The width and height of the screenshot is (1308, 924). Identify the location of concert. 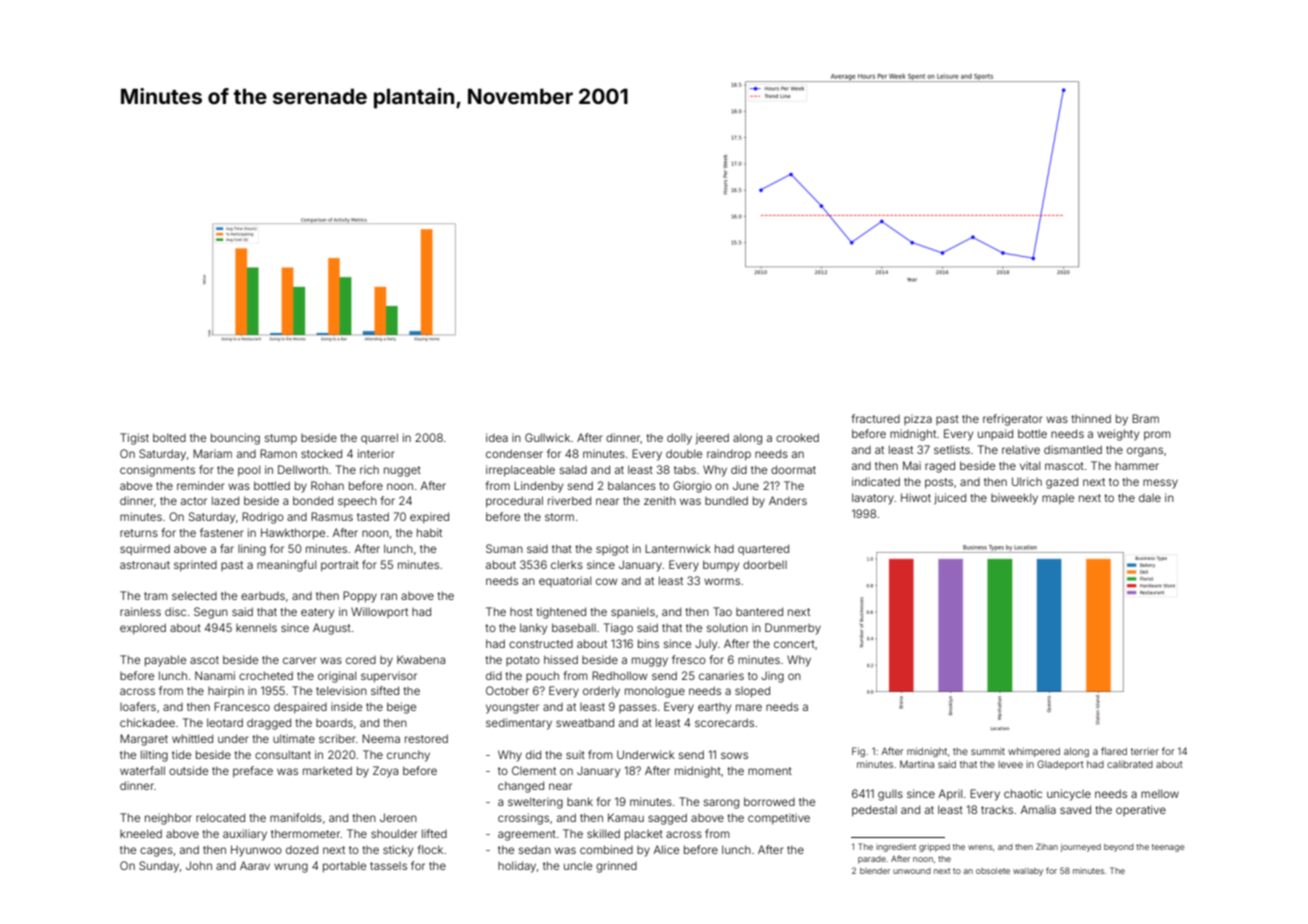
(794, 644).
